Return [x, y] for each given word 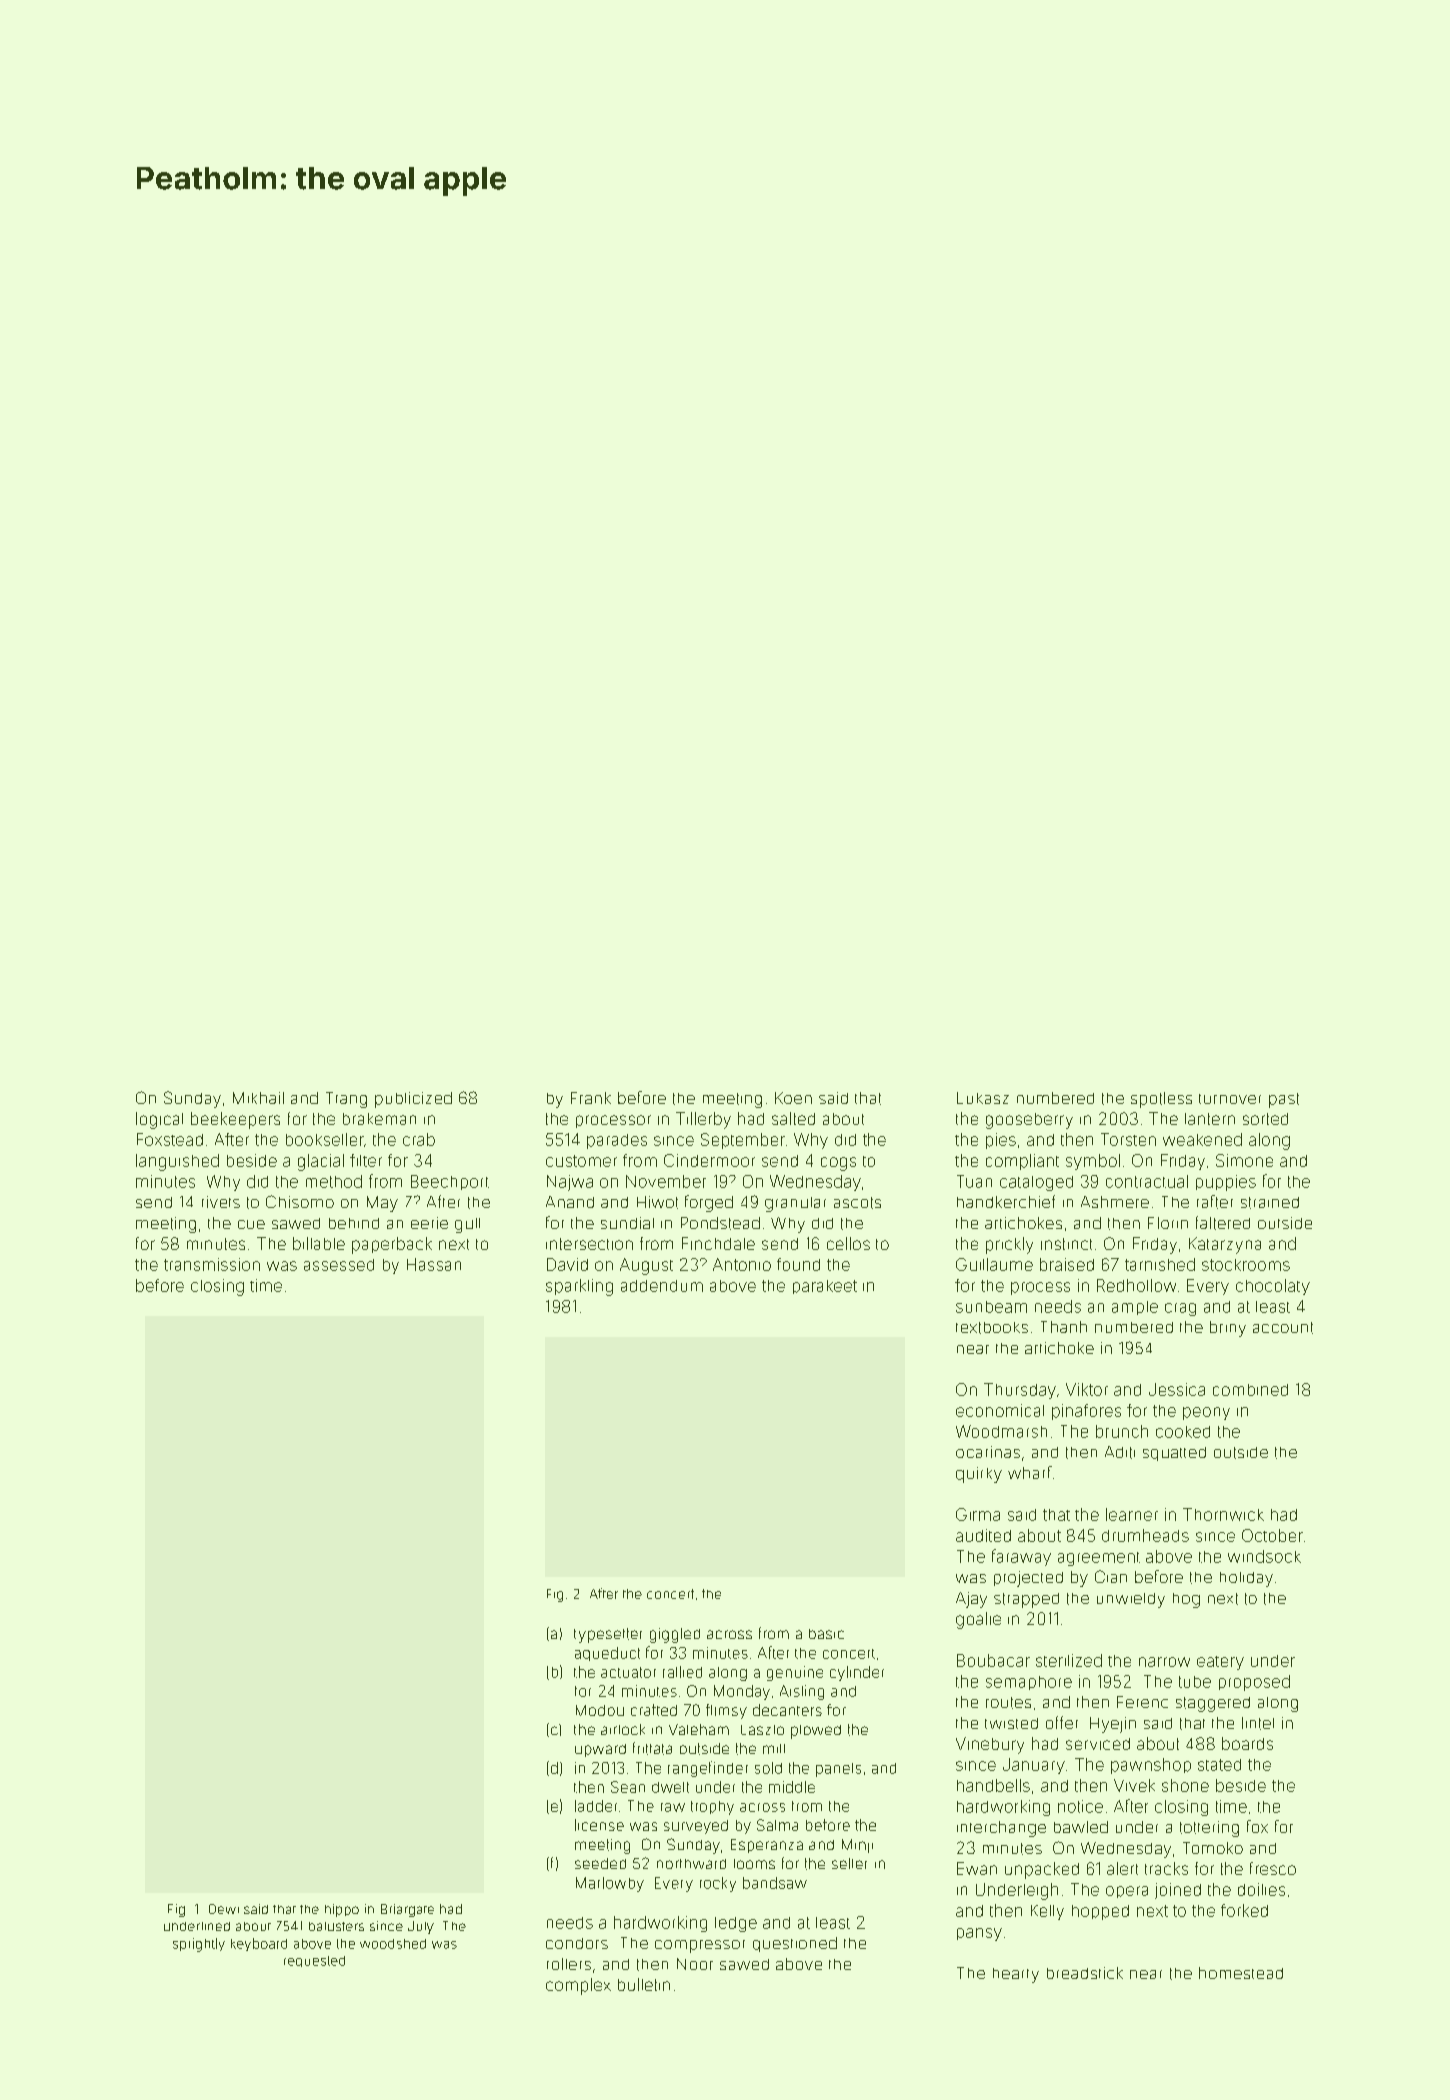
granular [795, 1204]
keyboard [259, 1944]
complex [578, 1986]
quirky [979, 1475]
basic [826, 1634]
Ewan [977, 1868]
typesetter [608, 1635]
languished [177, 1162]
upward [600, 1750]
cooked [1183, 1432]
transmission [212, 1264]
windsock [1264, 1556]
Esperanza [767, 1846]
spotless [1161, 1100]
